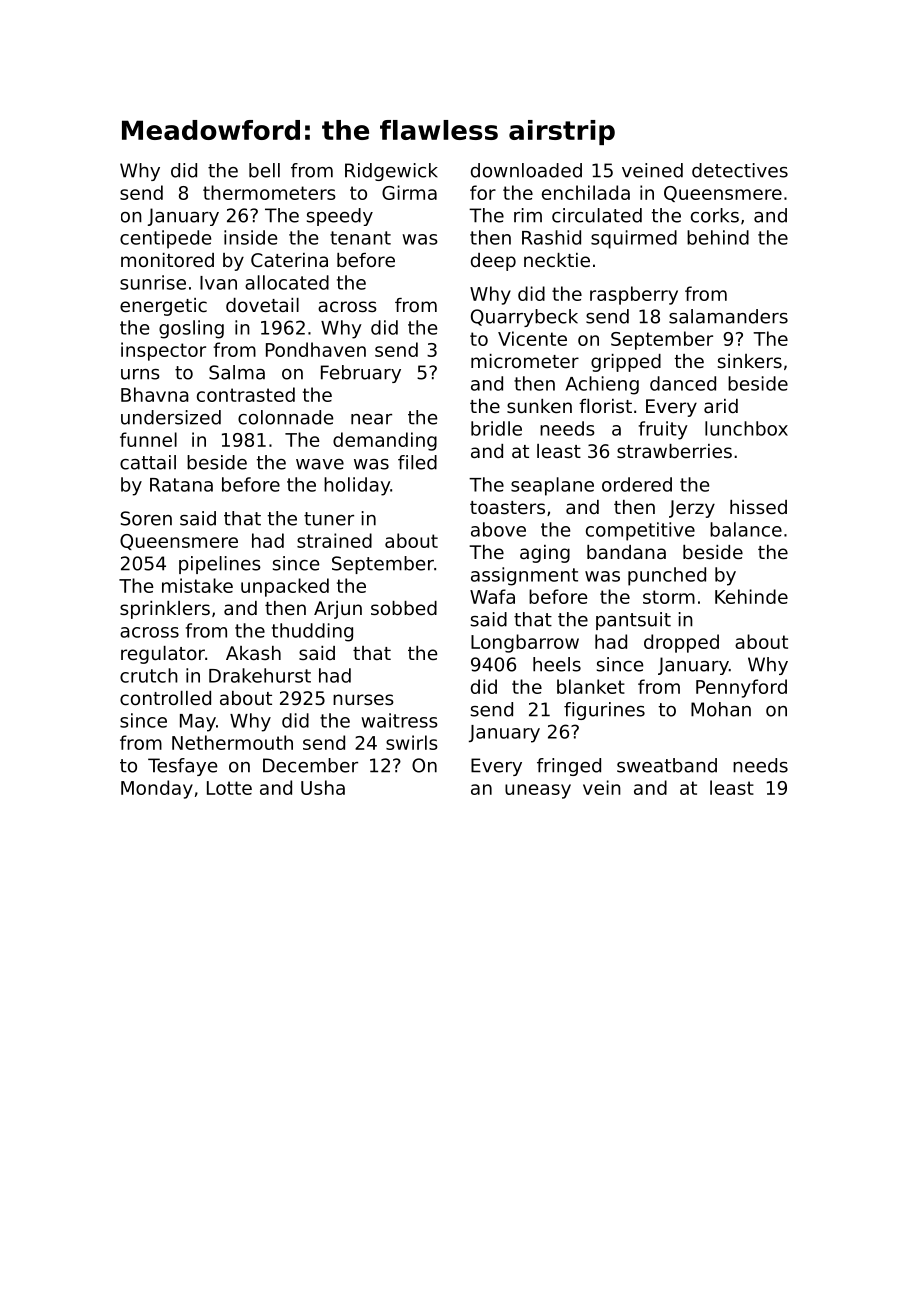 This screenshot has width=908, height=1316. Describe the element at coordinates (329, 519) in the screenshot. I see `tuner` at that location.
